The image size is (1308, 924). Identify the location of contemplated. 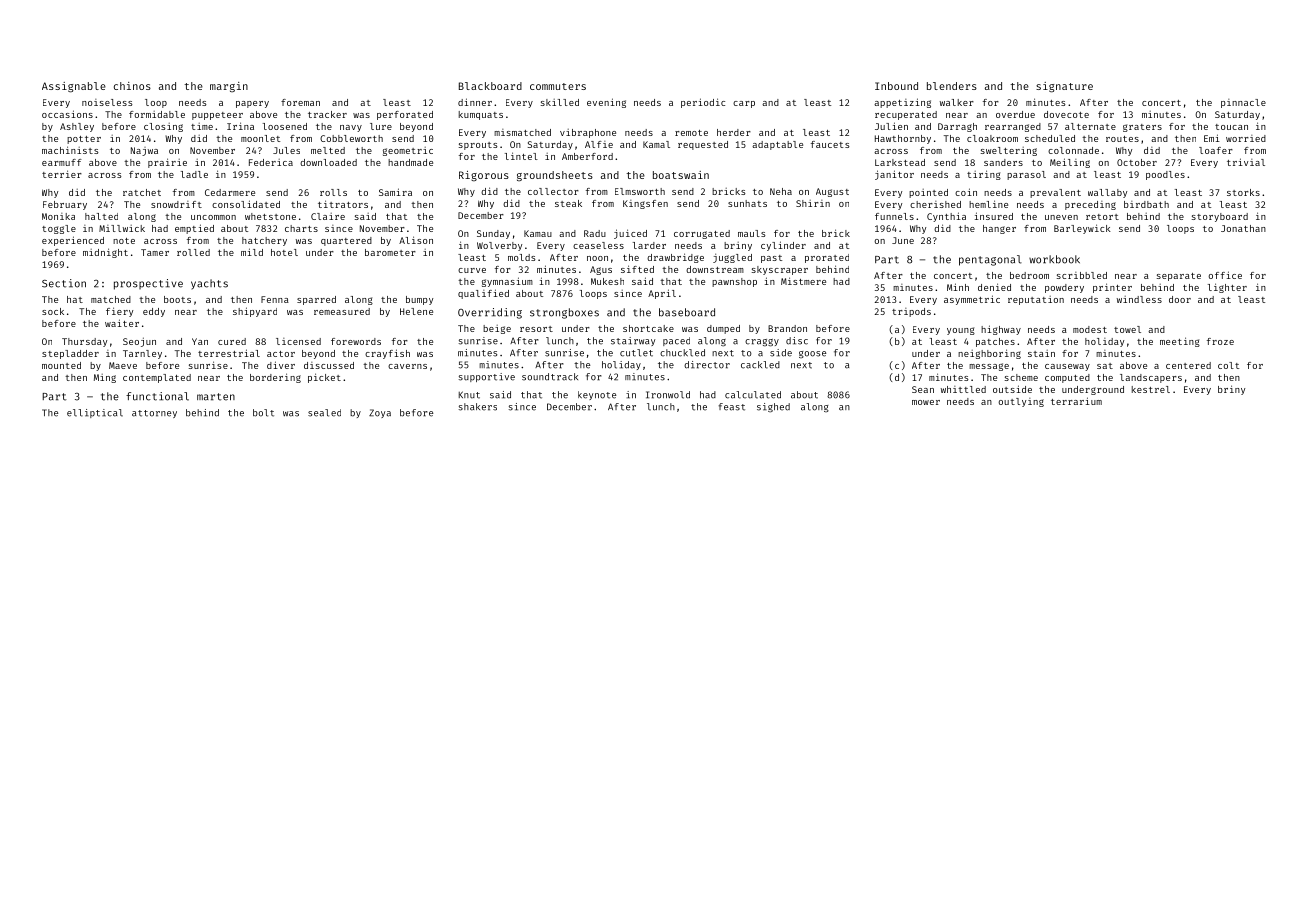
(157, 378).
